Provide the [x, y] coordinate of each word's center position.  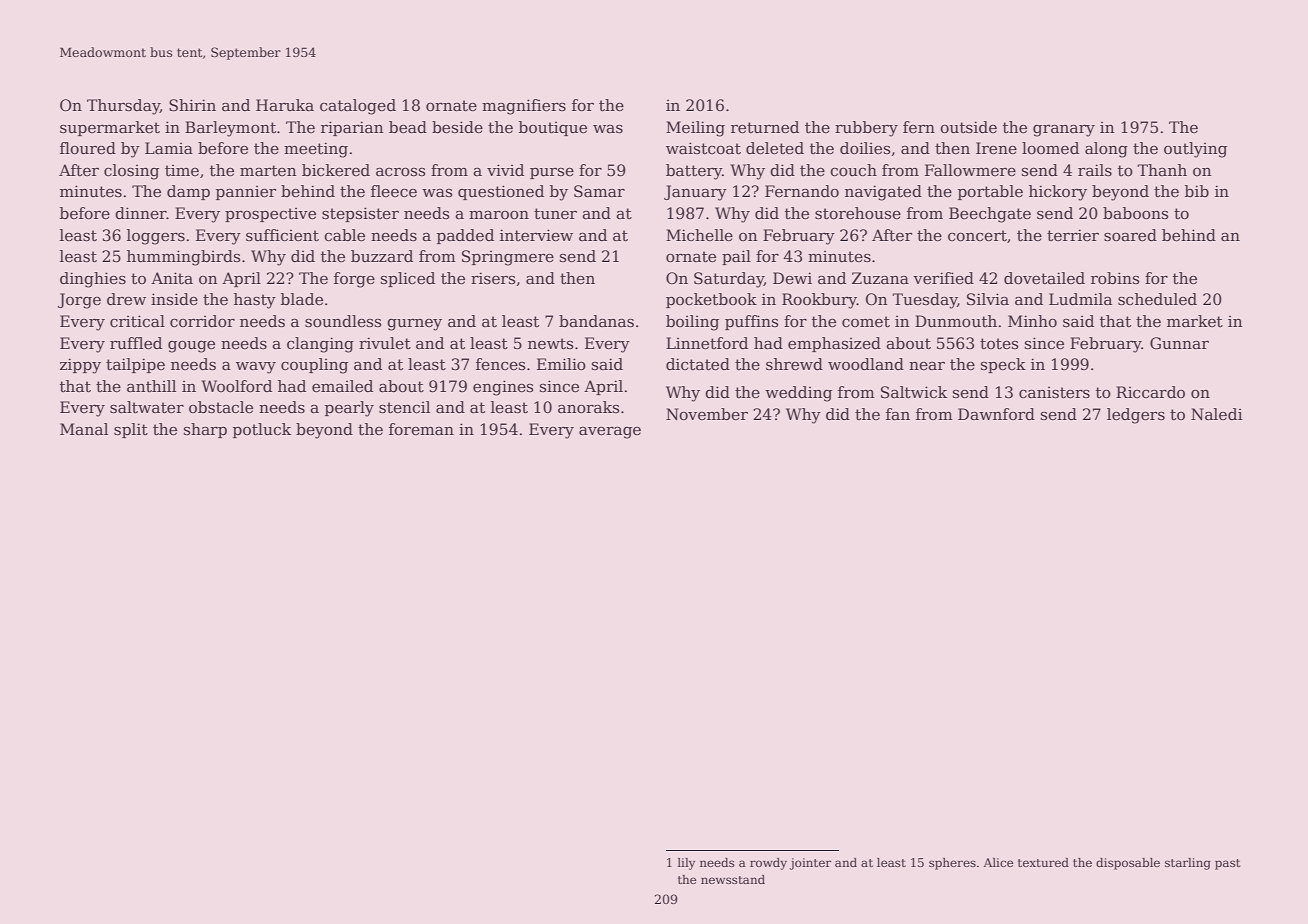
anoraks [588, 407]
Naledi [1217, 414]
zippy [80, 366]
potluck [262, 430]
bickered [336, 170]
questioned [501, 192]
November [707, 414]
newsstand [733, 879]
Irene [996, 148]
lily [686, 864]
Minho [1032, 321]
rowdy [768, 864]
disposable [1128, 864]
